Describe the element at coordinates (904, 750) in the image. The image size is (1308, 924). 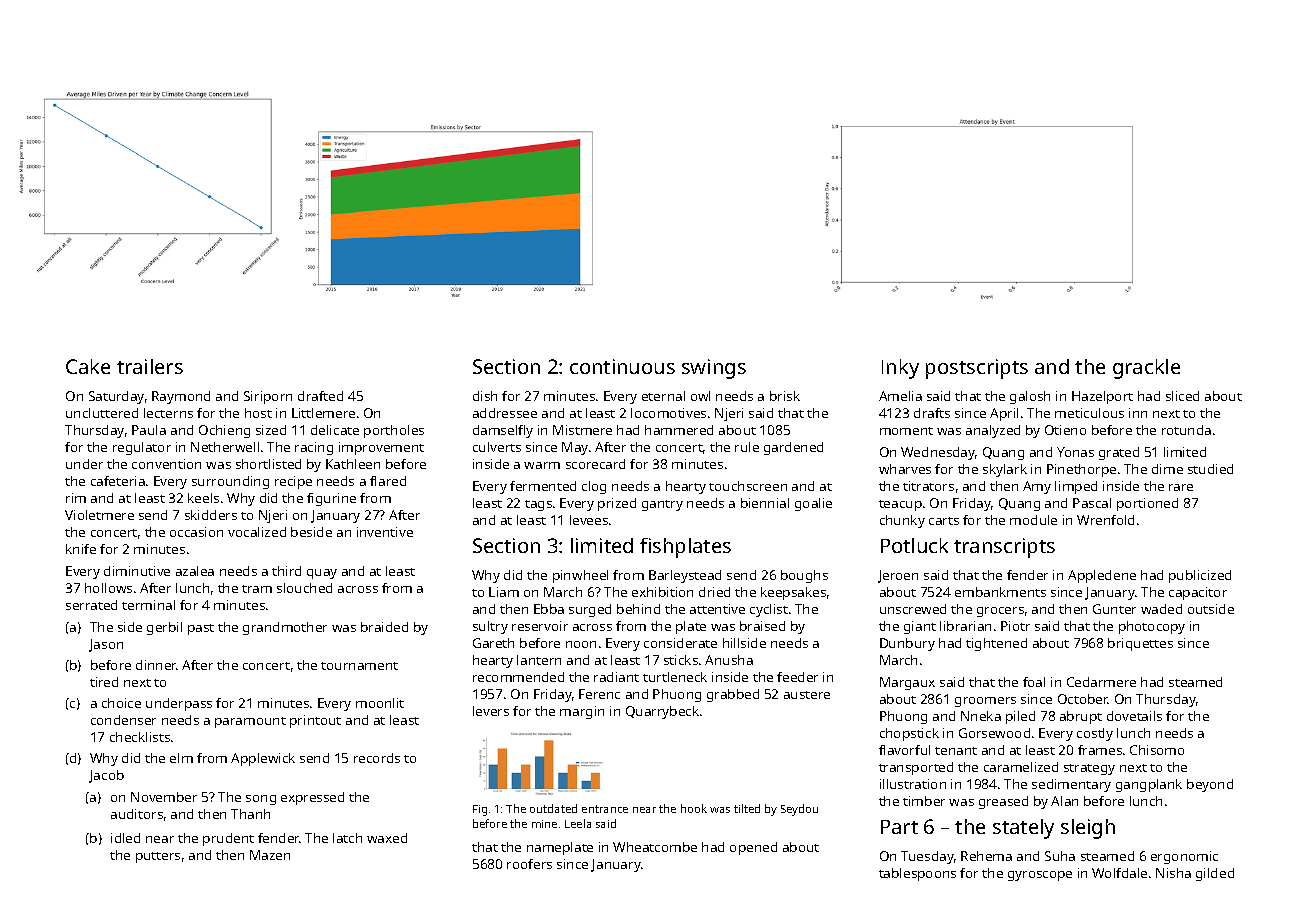
I see `flavorful` at that location.
